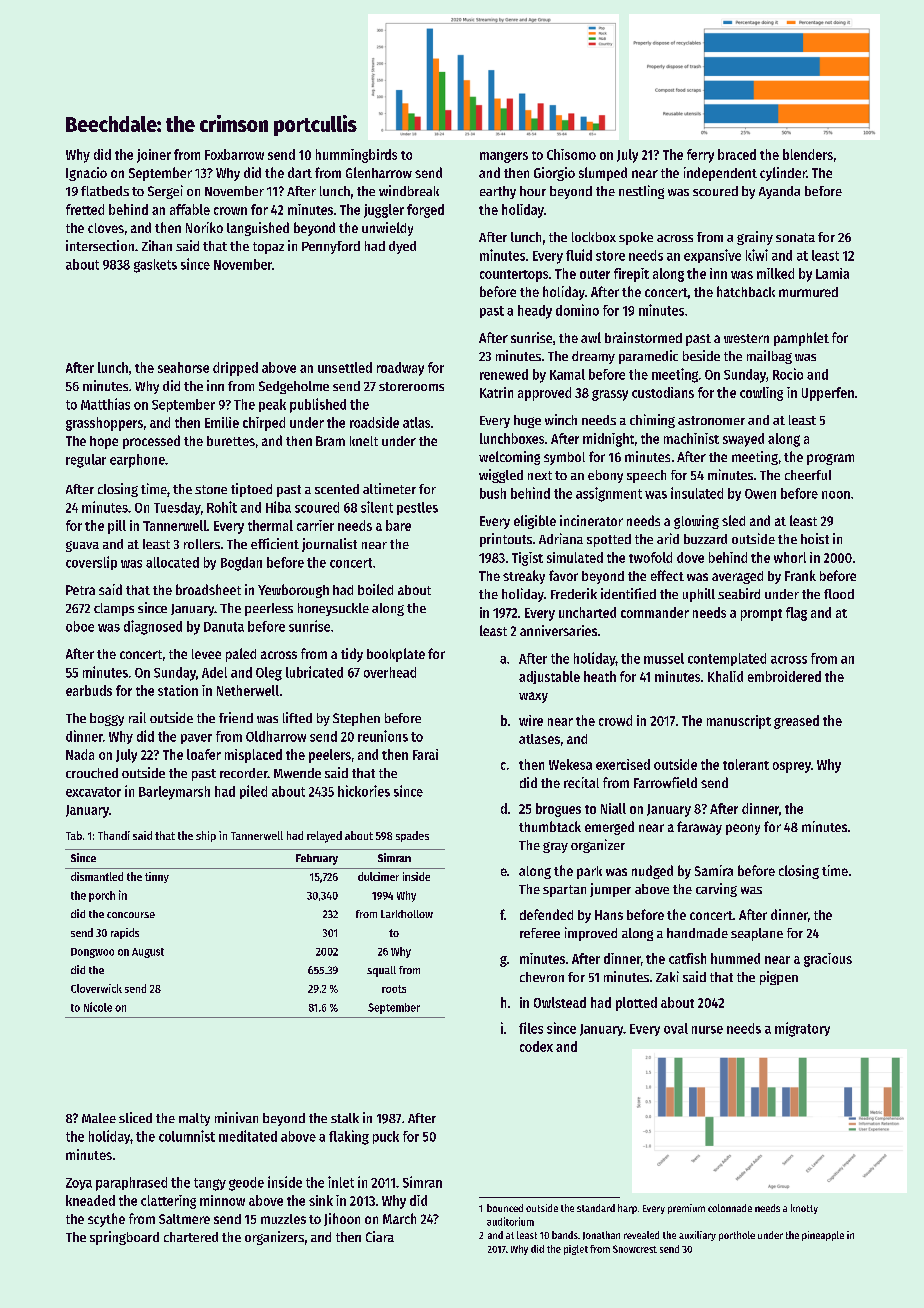  What do you see at coordinates (591, 934) in the screenshot?
I see `improved` at bounding box center [591, 934].
